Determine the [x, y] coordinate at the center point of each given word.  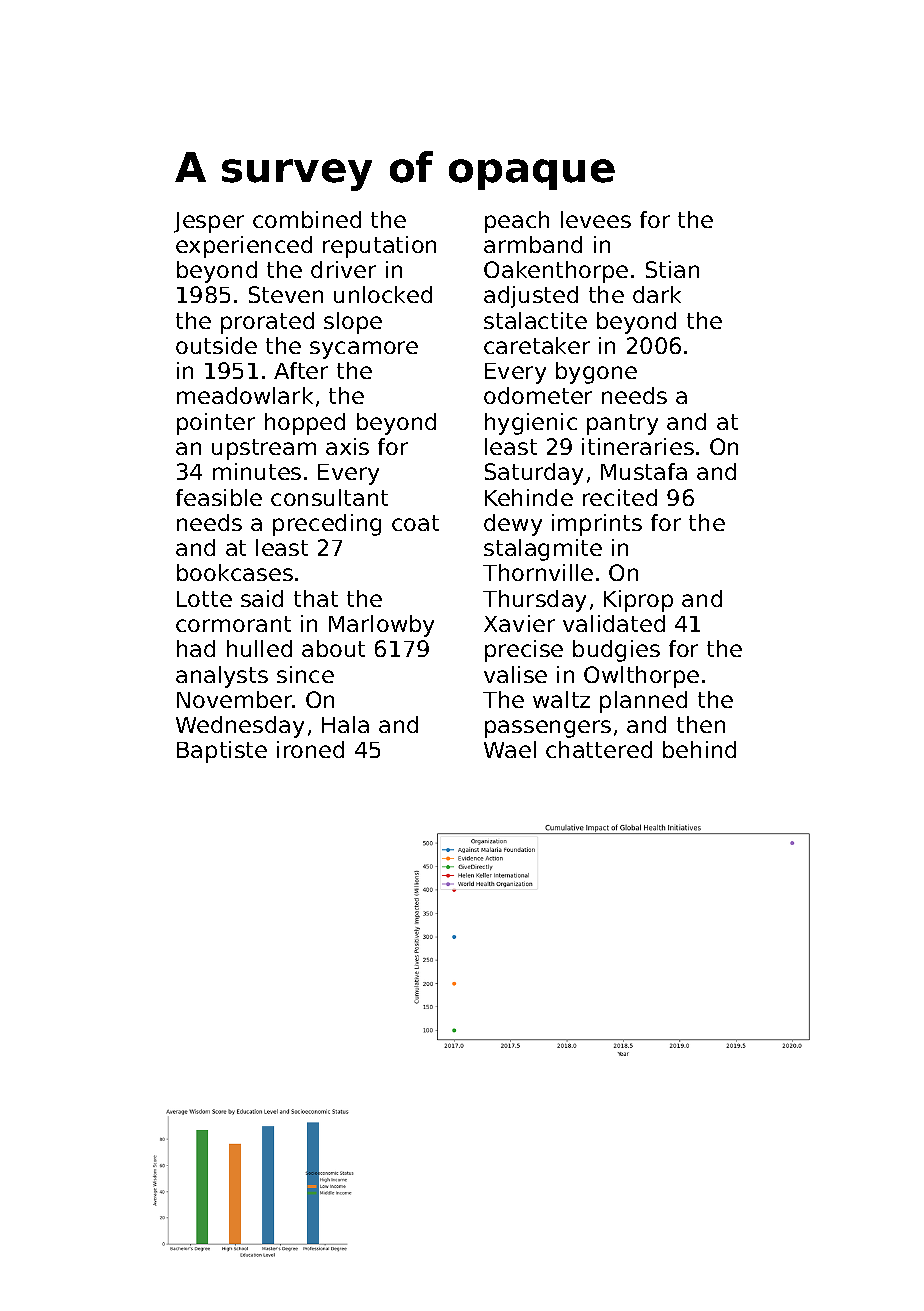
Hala [345, 724]
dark [657, 294]
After [301, 370]
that [316, 598]
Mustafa [644, 471]
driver [343, 269]
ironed [310, 749]
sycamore [364, 350]
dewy [513, 525]
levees [596, 219]
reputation [379, 247]
